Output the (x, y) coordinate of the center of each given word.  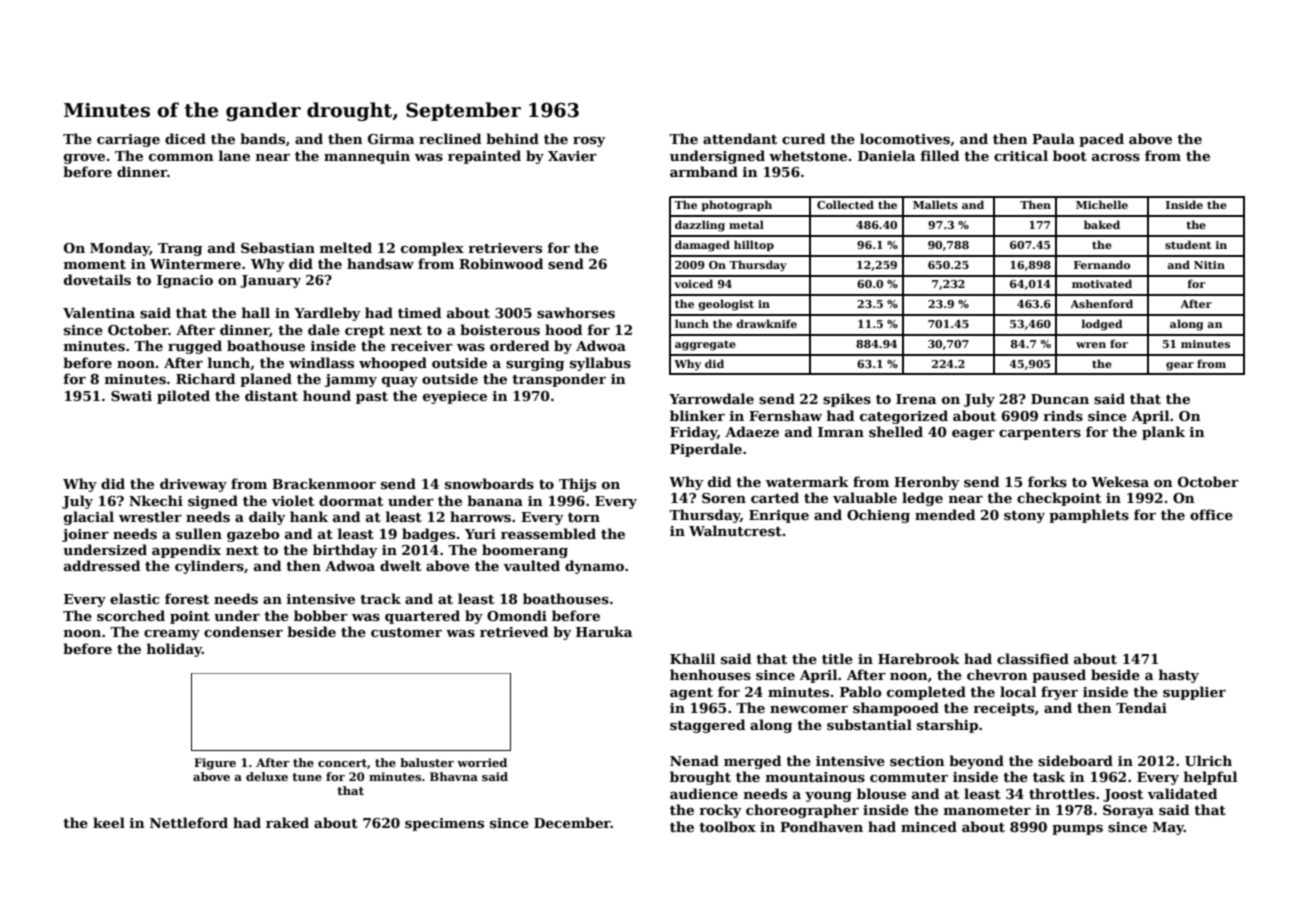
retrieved (514, 631)
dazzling (700, 226)
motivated (1102, 283)
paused (1059, 676)
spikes (847, 400)
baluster (427, 762)
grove (84, 159)
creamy (172, 635)
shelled (896, 431)
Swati (131, 396)
